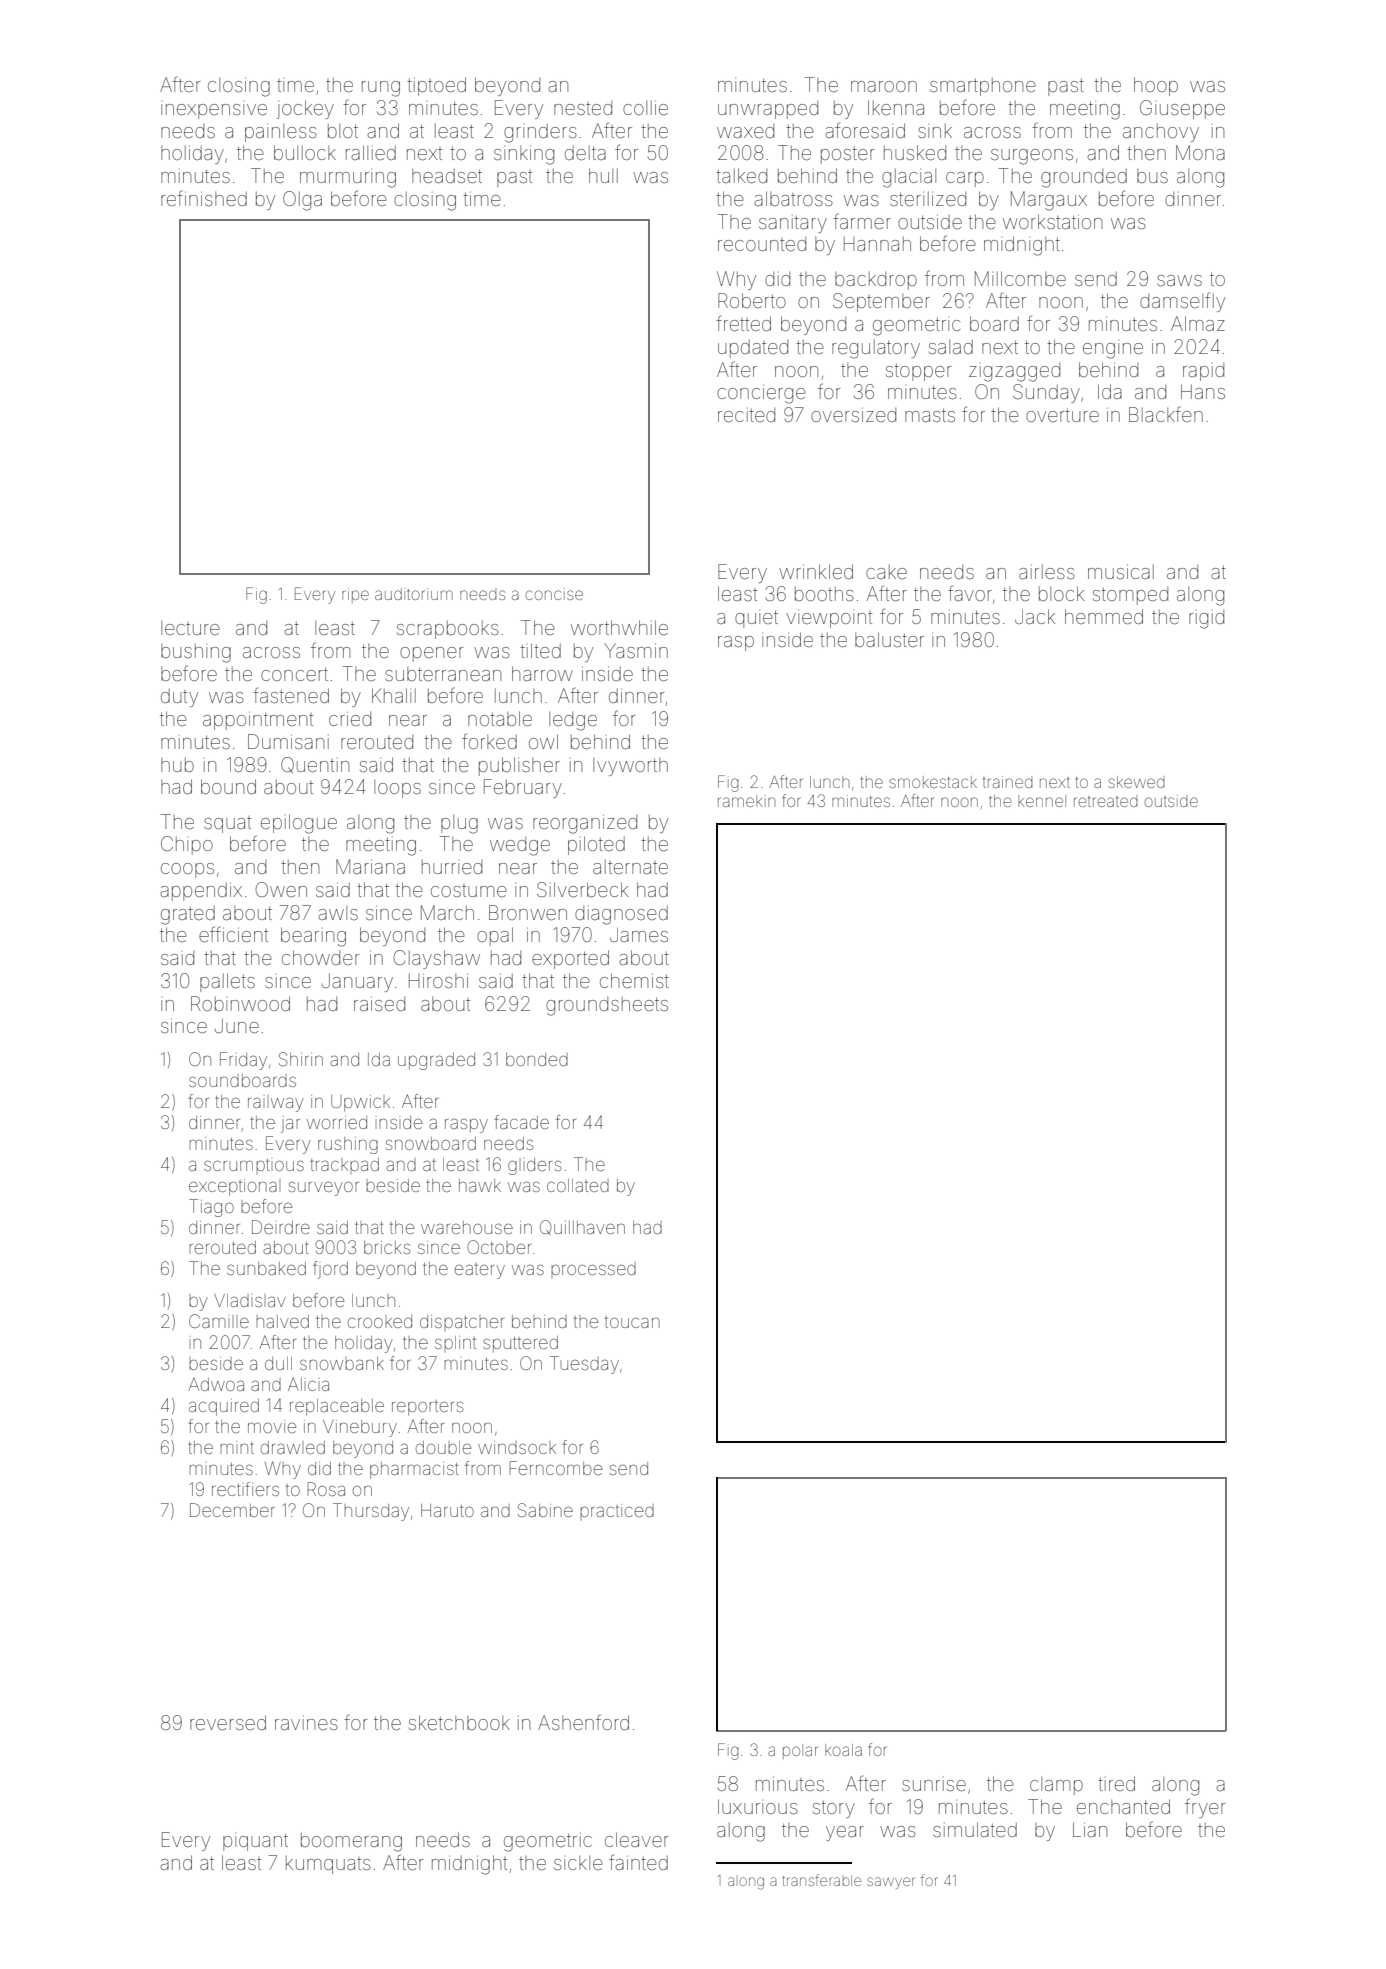 This document has height=1969, width=1386. I want to click on piquant, so click(255, 1842).
